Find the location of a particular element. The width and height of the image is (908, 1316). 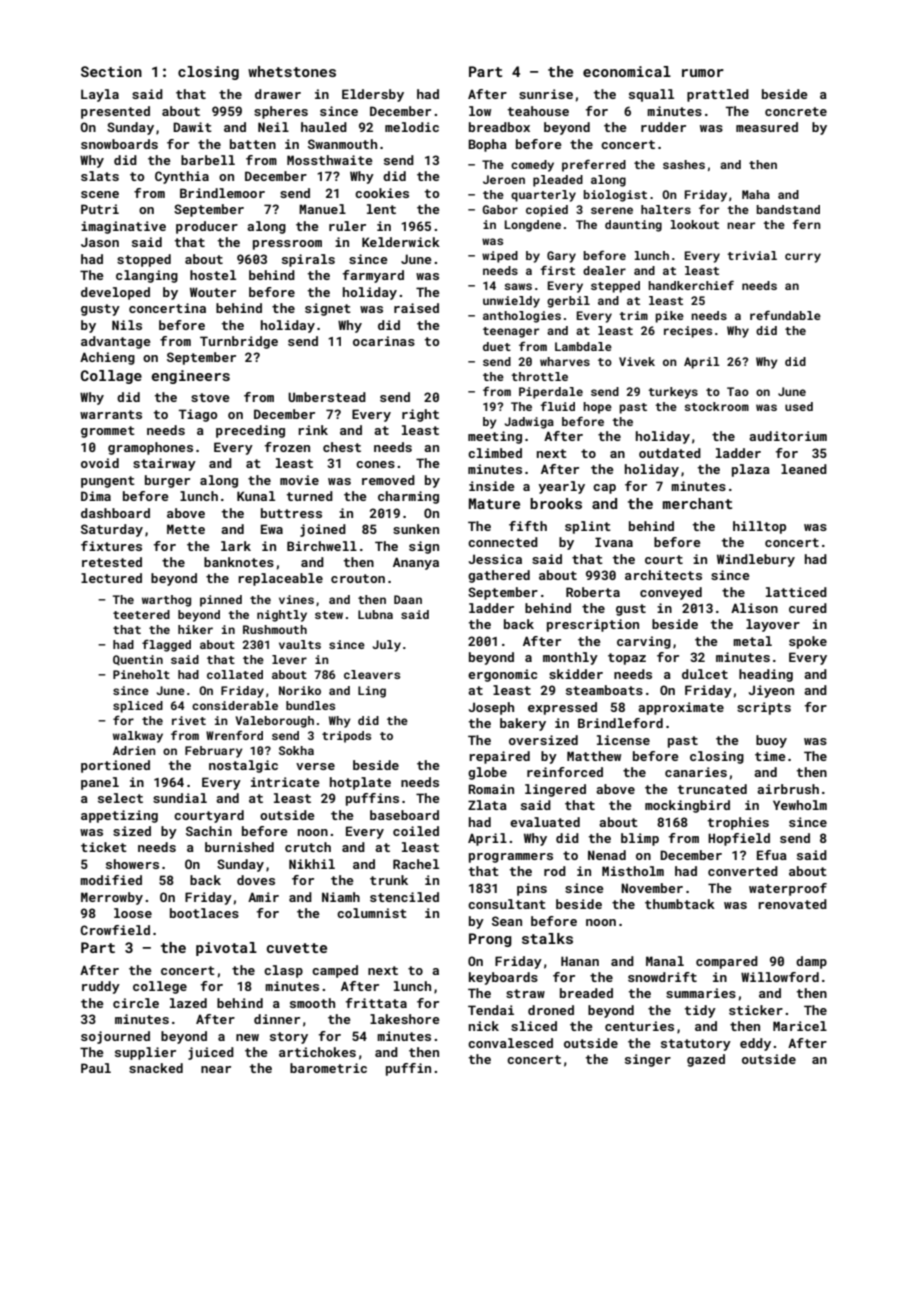

buttress is located at coordinates (291, 513).
